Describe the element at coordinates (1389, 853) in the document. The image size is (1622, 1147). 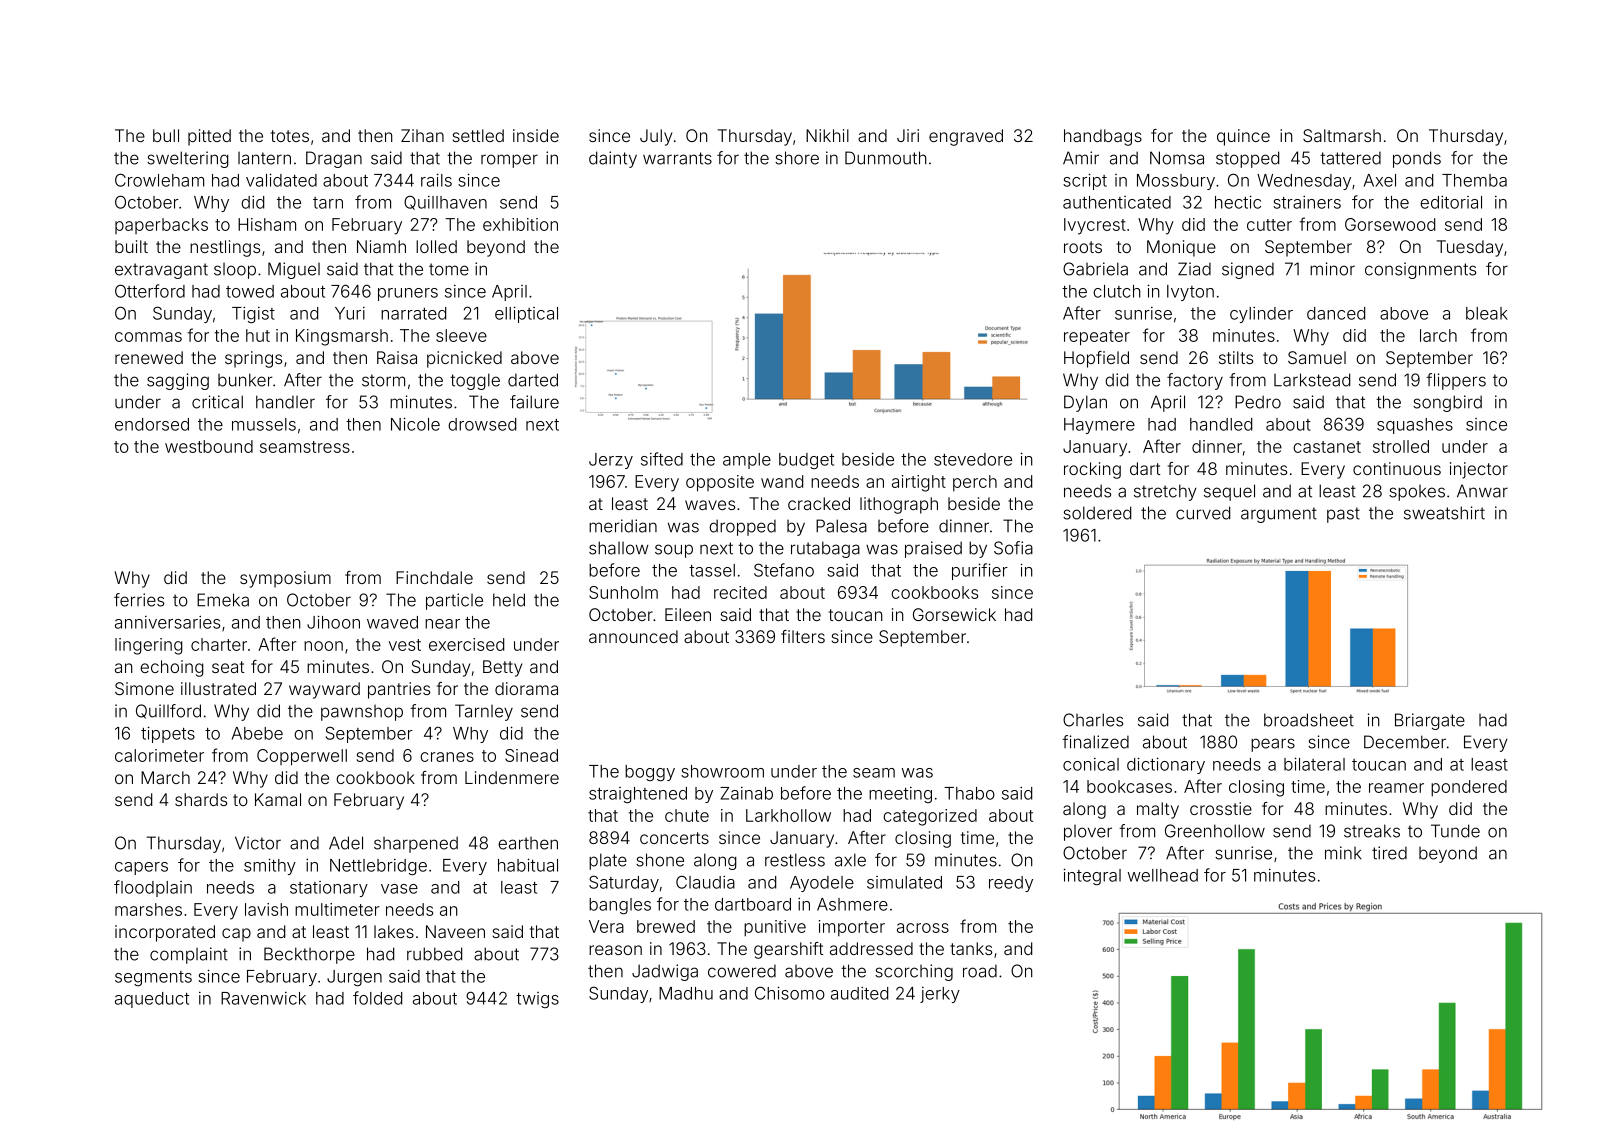
I see `tired` at that location.
